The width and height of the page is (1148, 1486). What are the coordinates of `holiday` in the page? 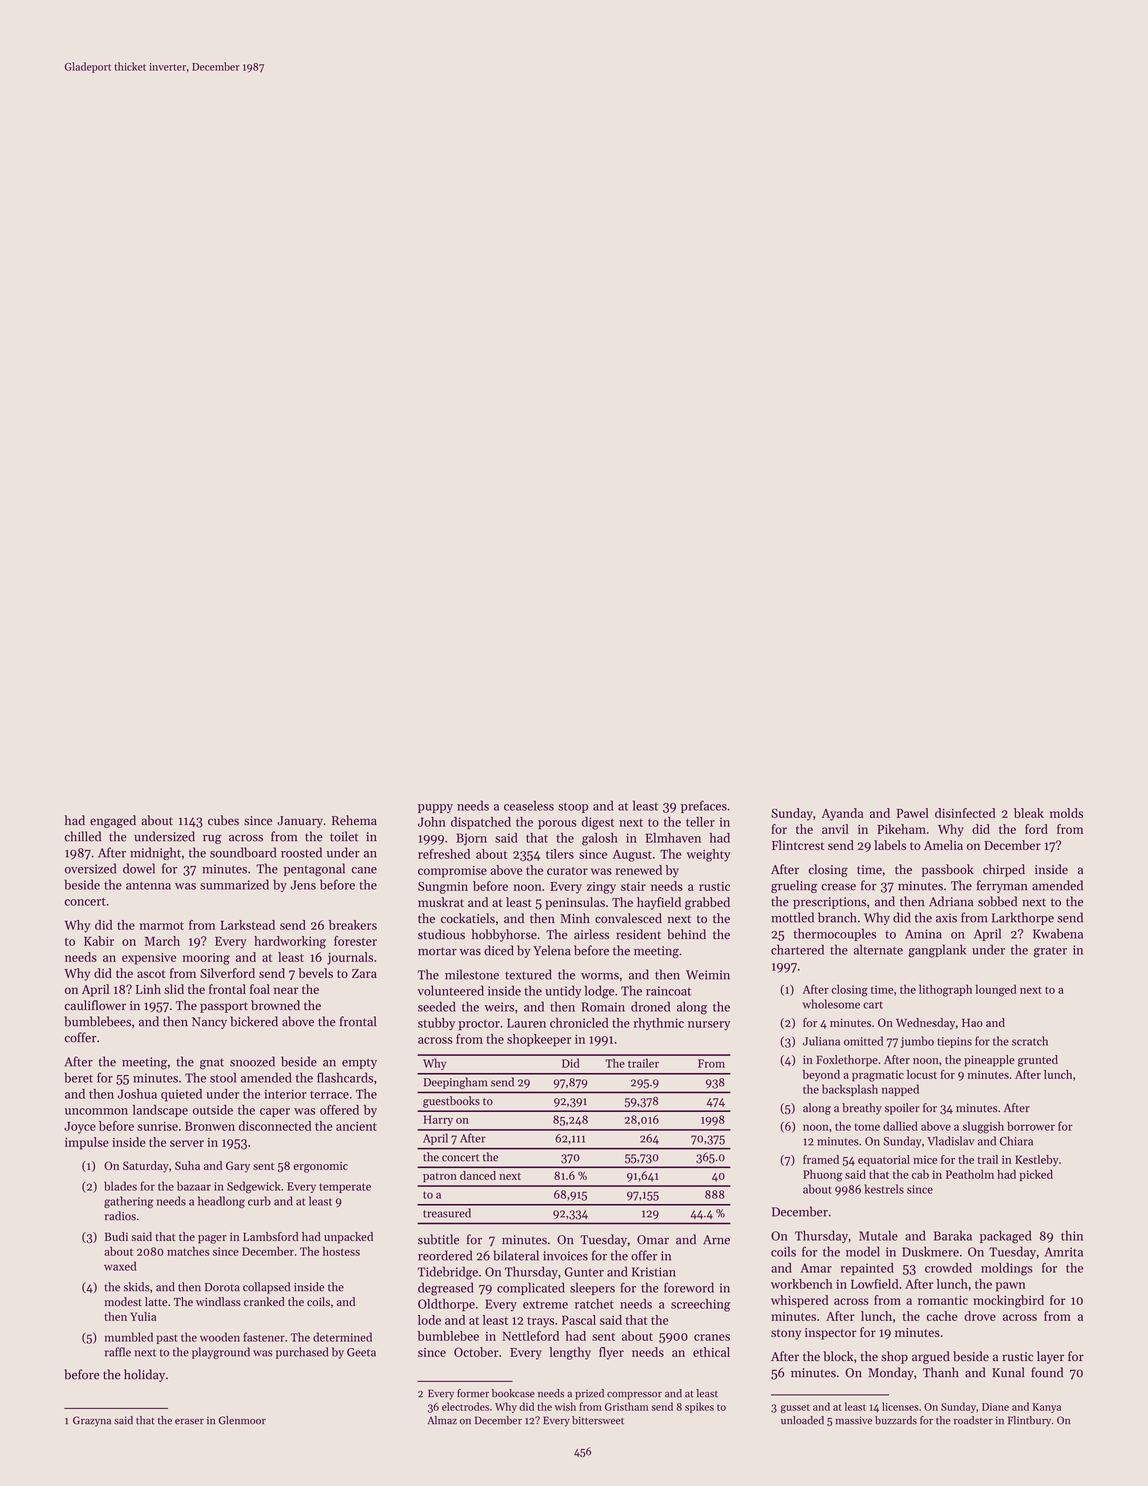 It's located at (144, 1375).
